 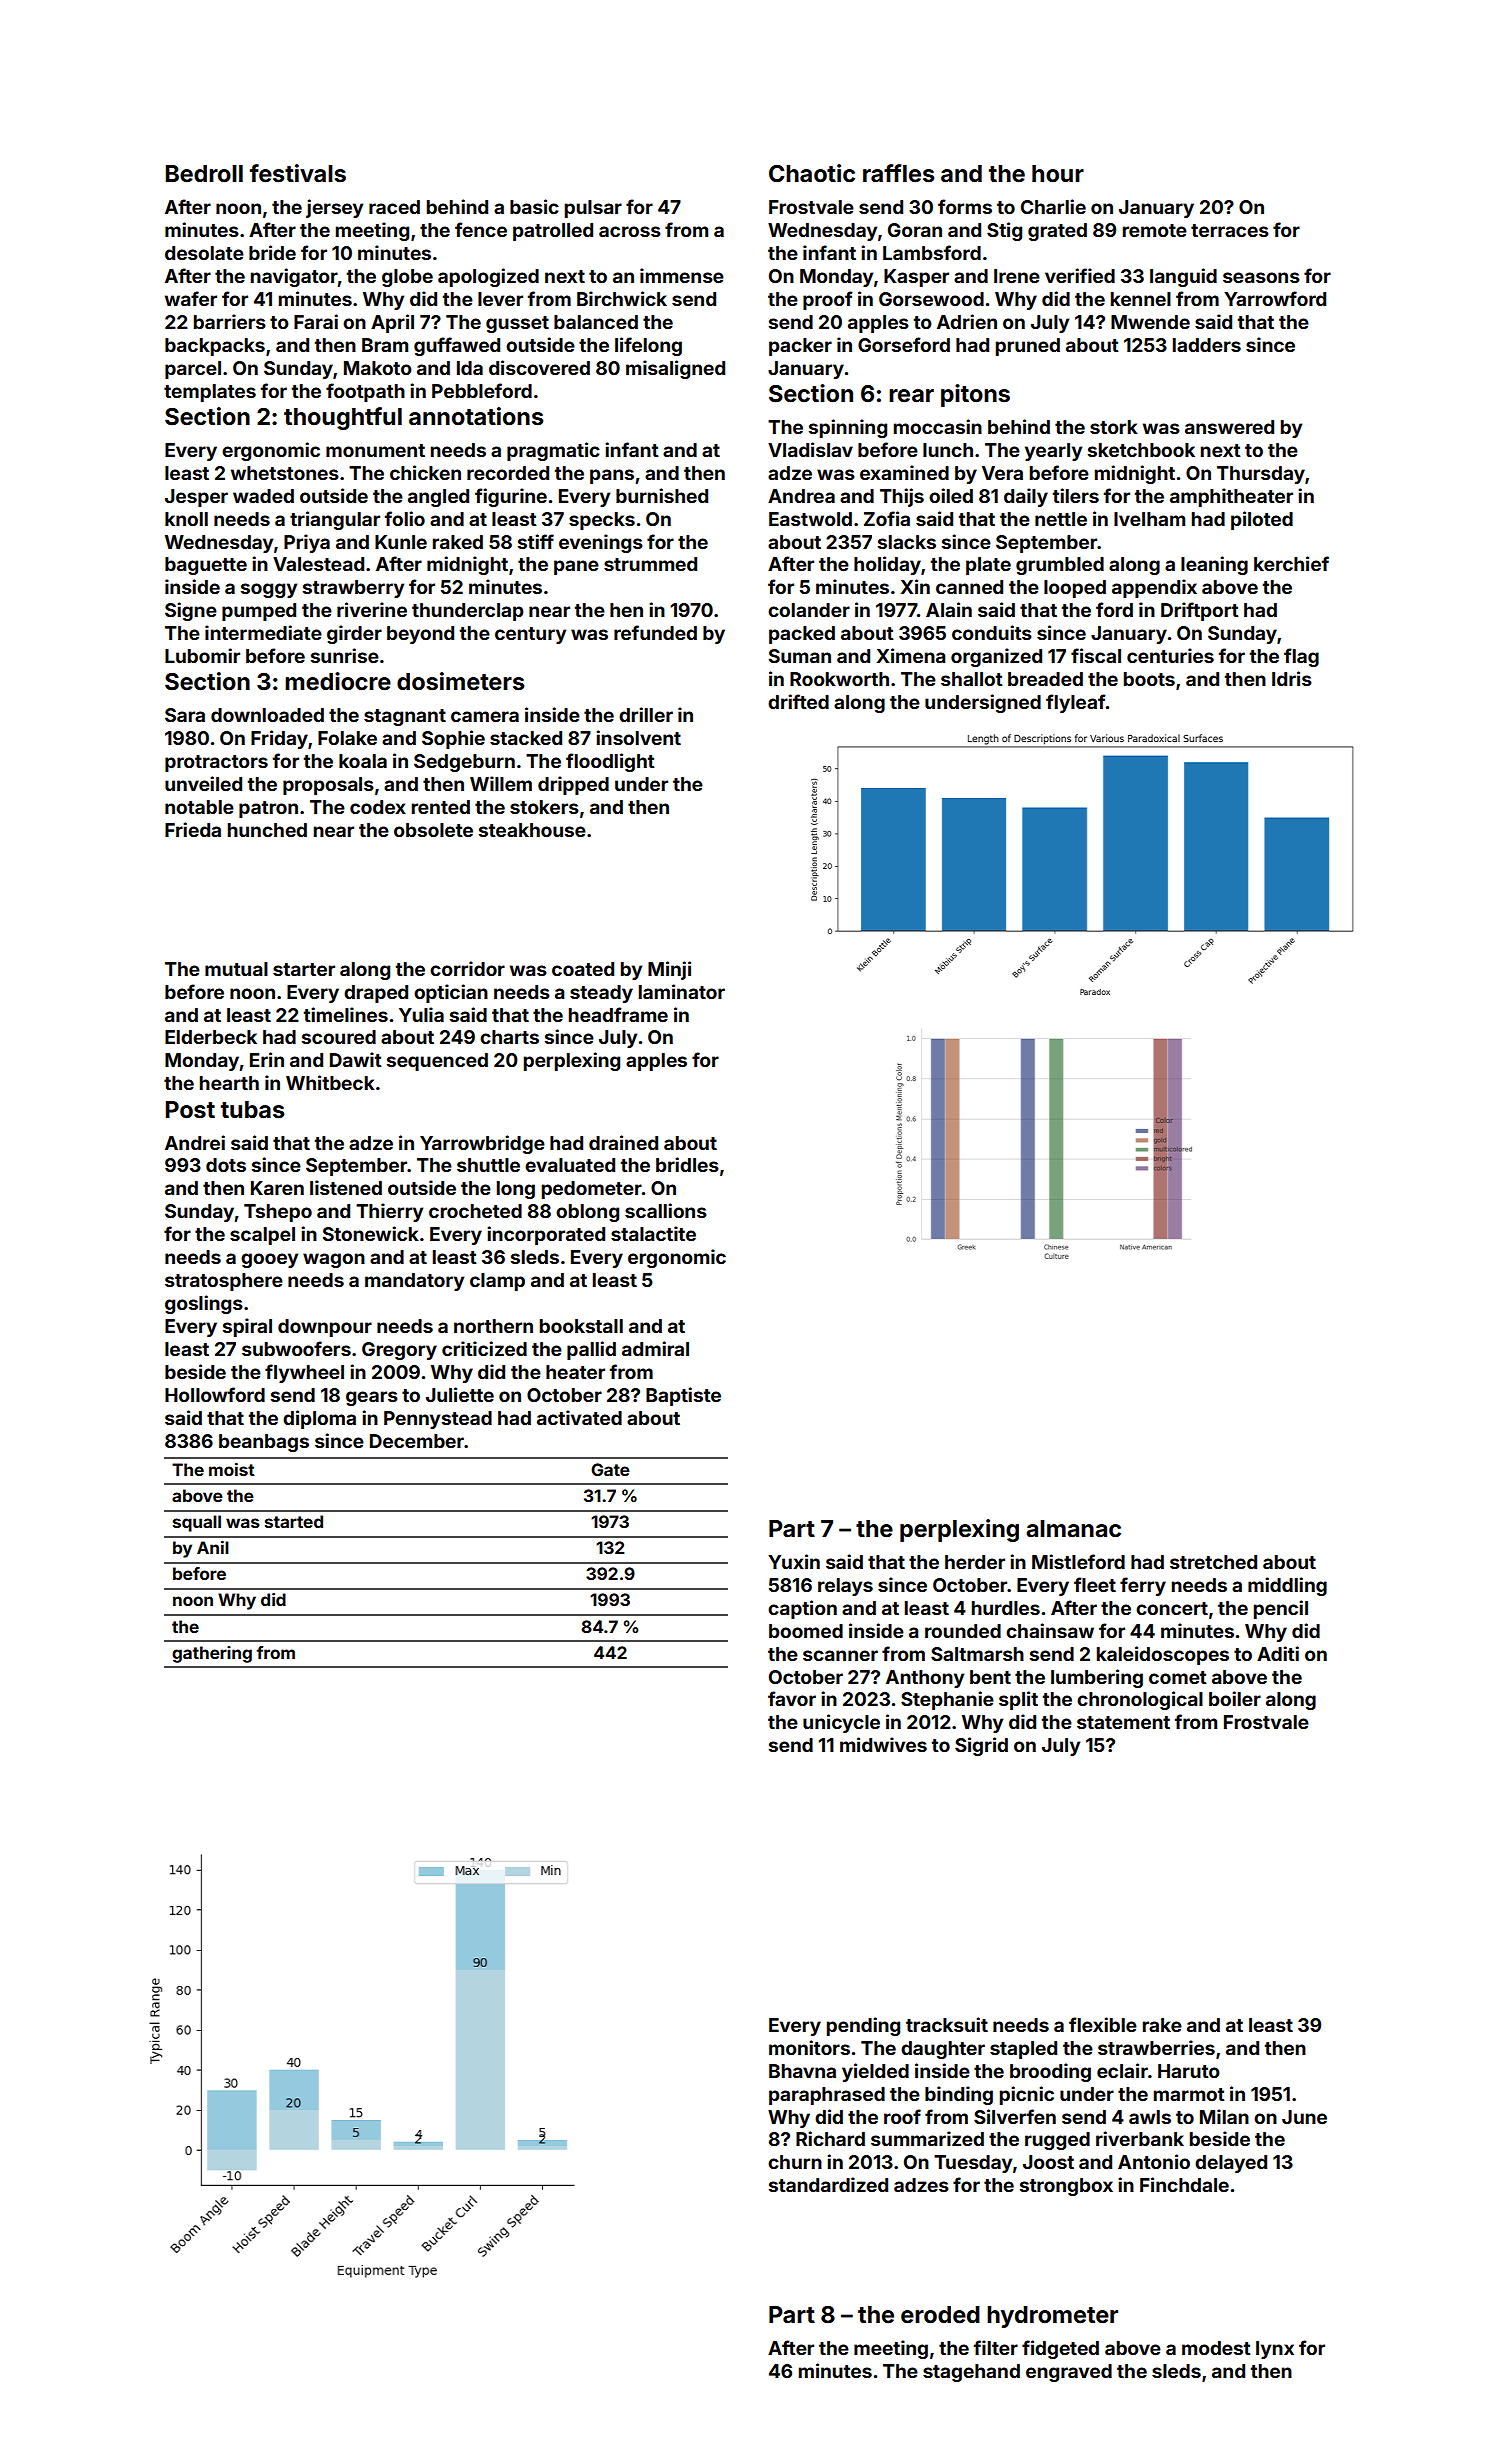 I want to click on Anil, so click(x=213, y=1547).
